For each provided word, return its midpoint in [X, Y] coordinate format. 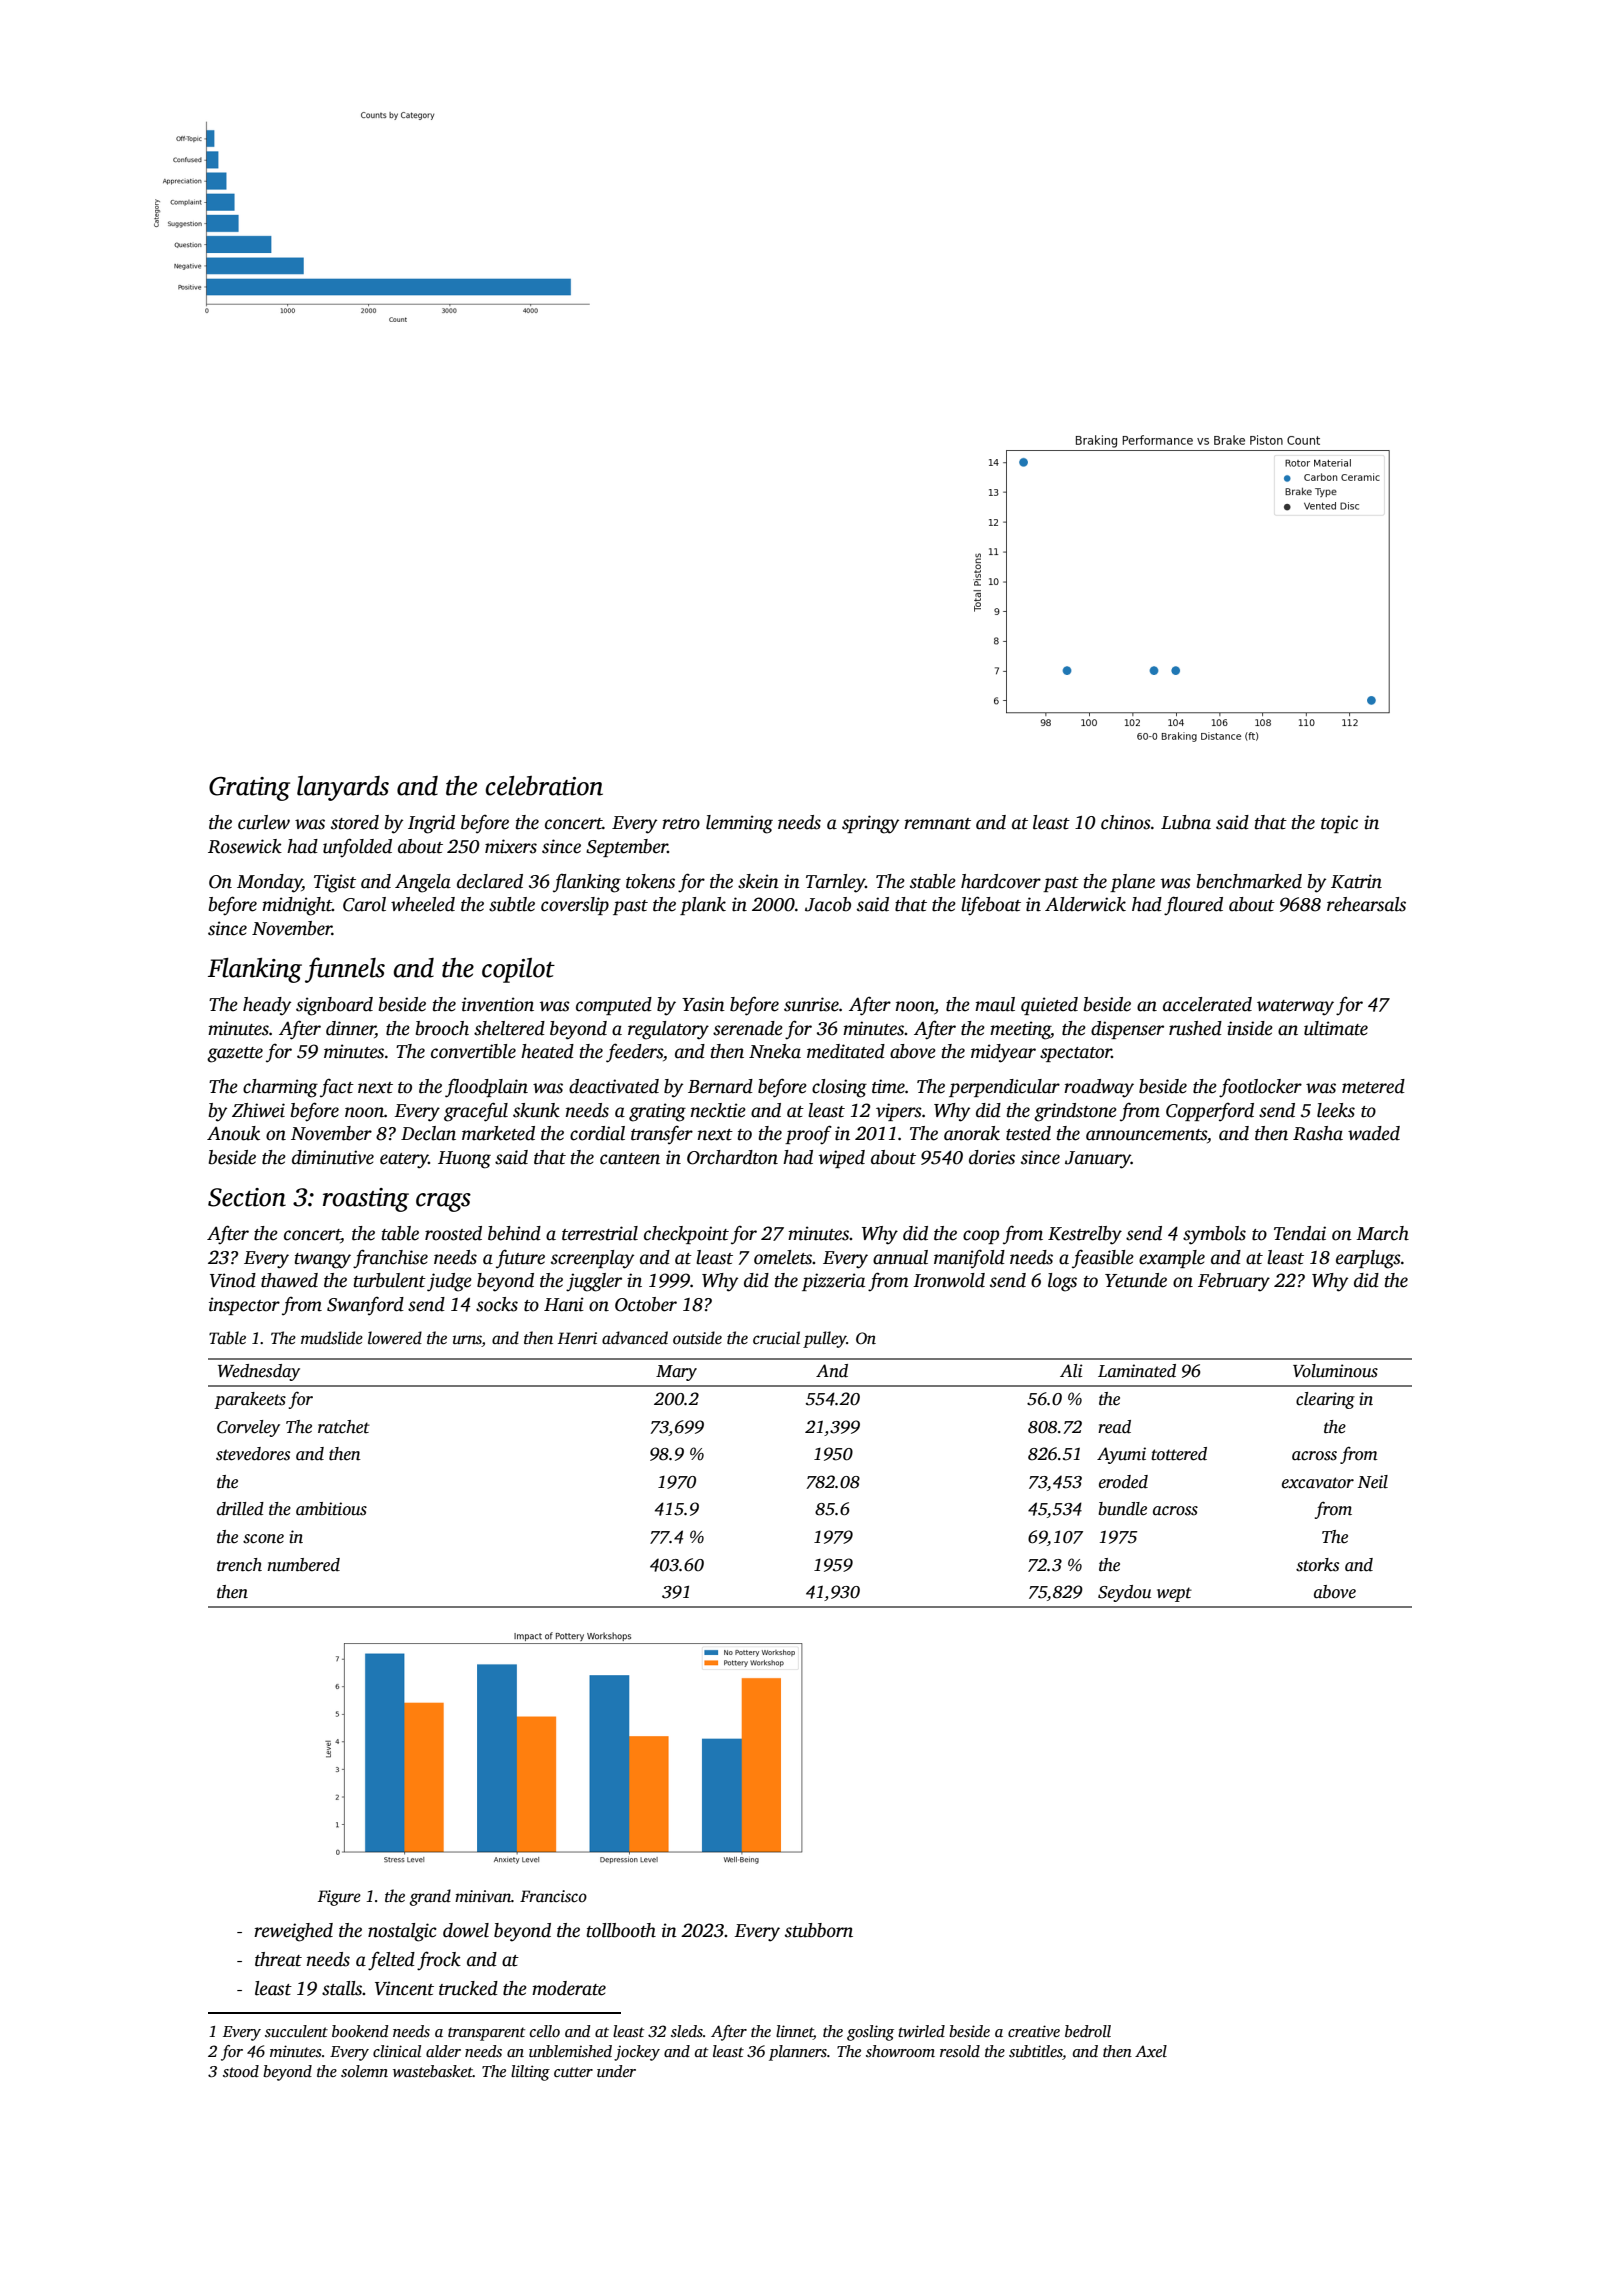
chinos [1126, 822]
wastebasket [433, 2071]
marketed [498, 1133]
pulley [825, 1339]
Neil [1373, 1482]
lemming [739, 824]
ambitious [331, 1509]
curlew [264, 822]
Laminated [1137, 1371]
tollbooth [621, 1930]
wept [1174, 1594]
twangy [323, 1261]
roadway [1099, 1088]
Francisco [553, 1896]
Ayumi [1121, 1455]
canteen [630, 1159]
